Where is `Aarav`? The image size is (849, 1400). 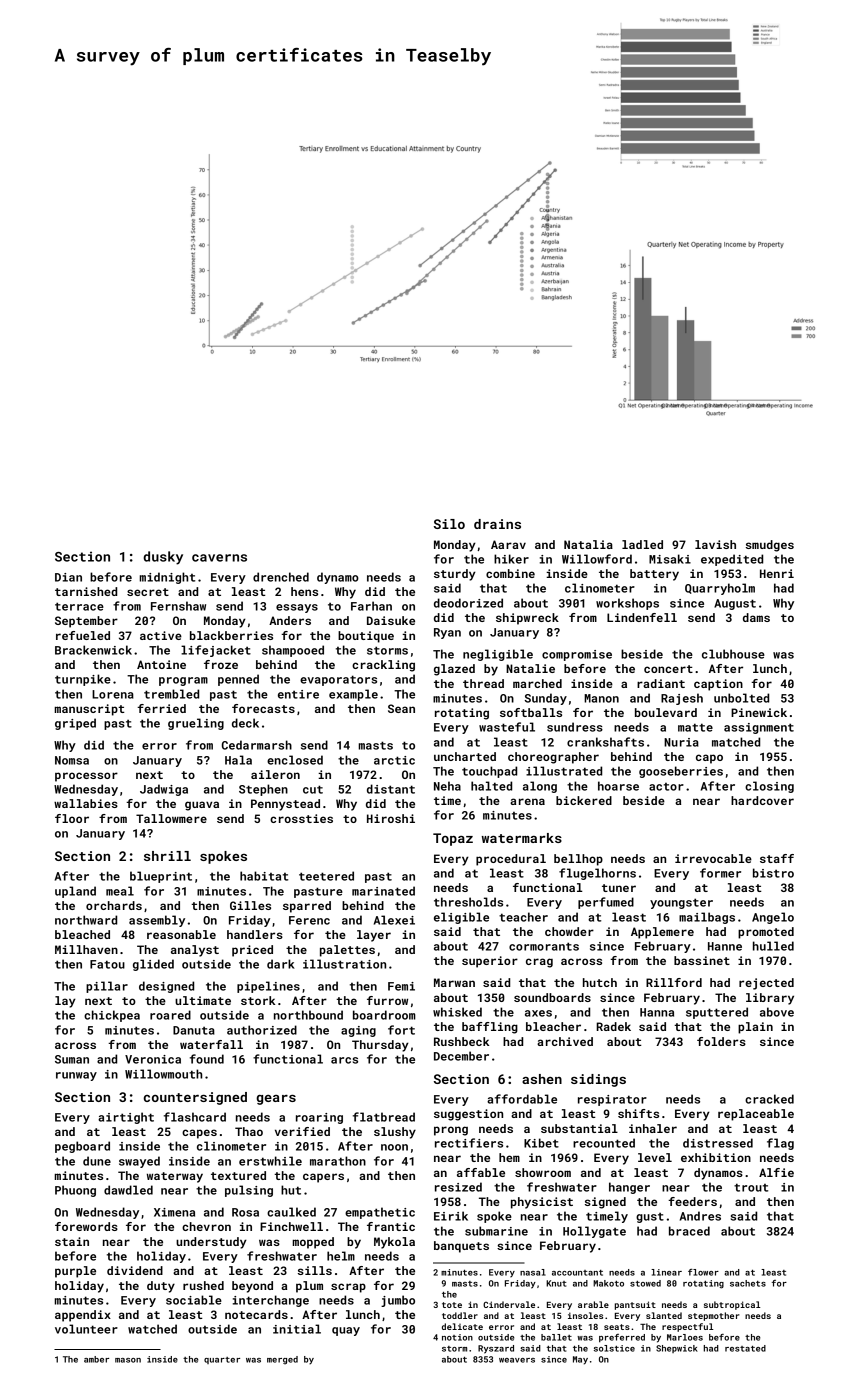
Aarav is located at coordinates (508, 544).
